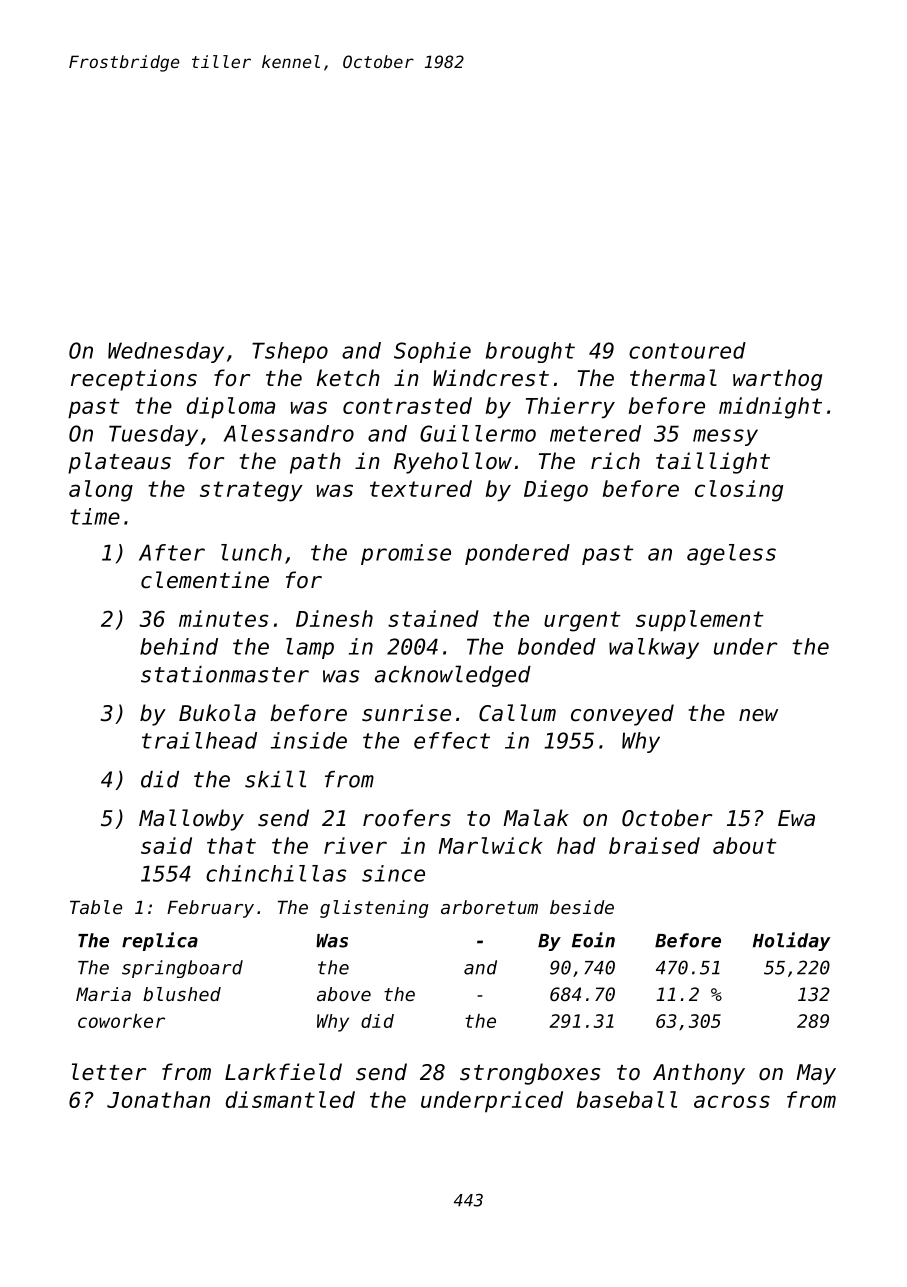 This screenshot has width=907, height=1287. What do you see at coordinates (731, 554) in the screenshot?
I see `ageless` at bounding box center [731, 554].
